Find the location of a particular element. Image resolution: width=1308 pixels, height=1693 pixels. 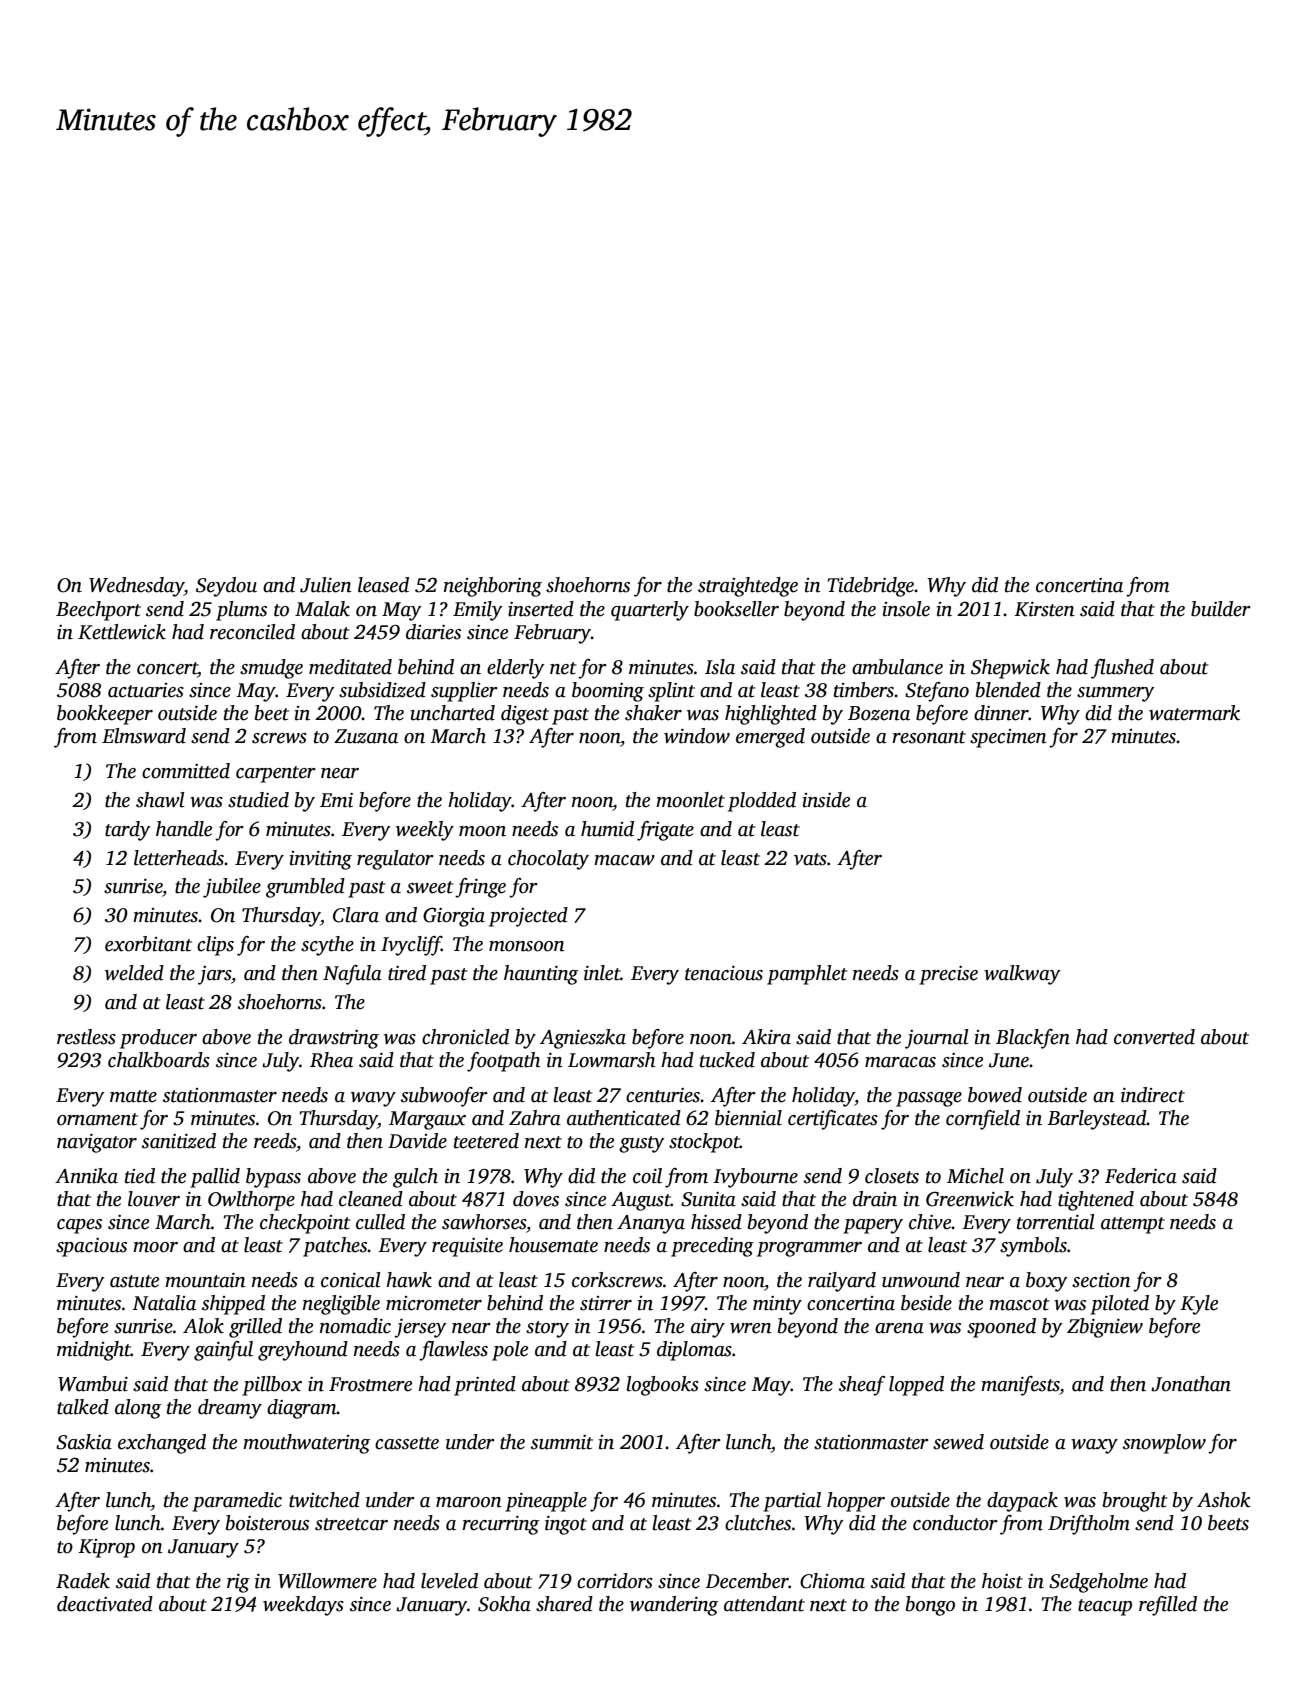

Kettlewick is located at coordinates (122, 632).
